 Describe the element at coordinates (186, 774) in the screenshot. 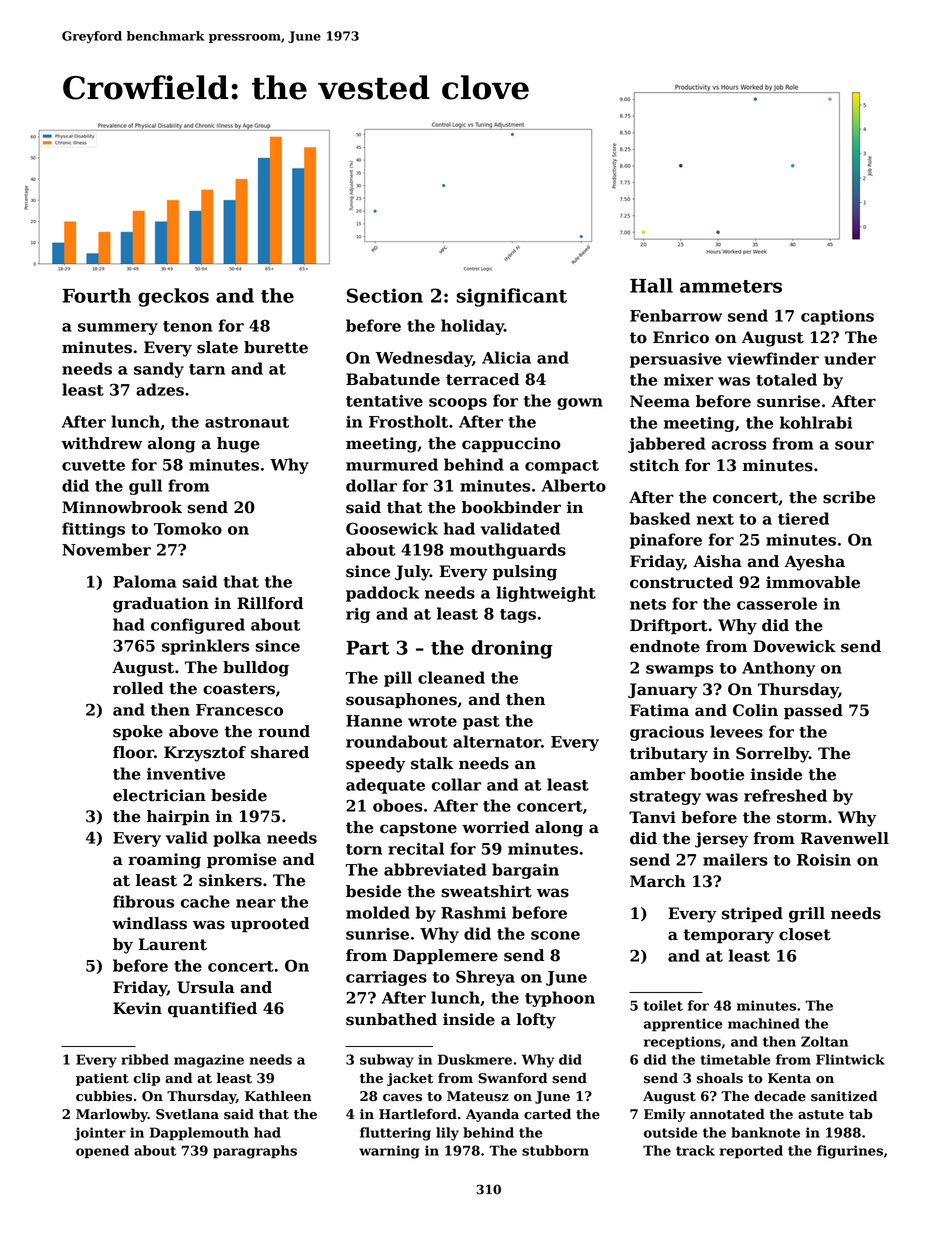

I see `inventive` at that location.
